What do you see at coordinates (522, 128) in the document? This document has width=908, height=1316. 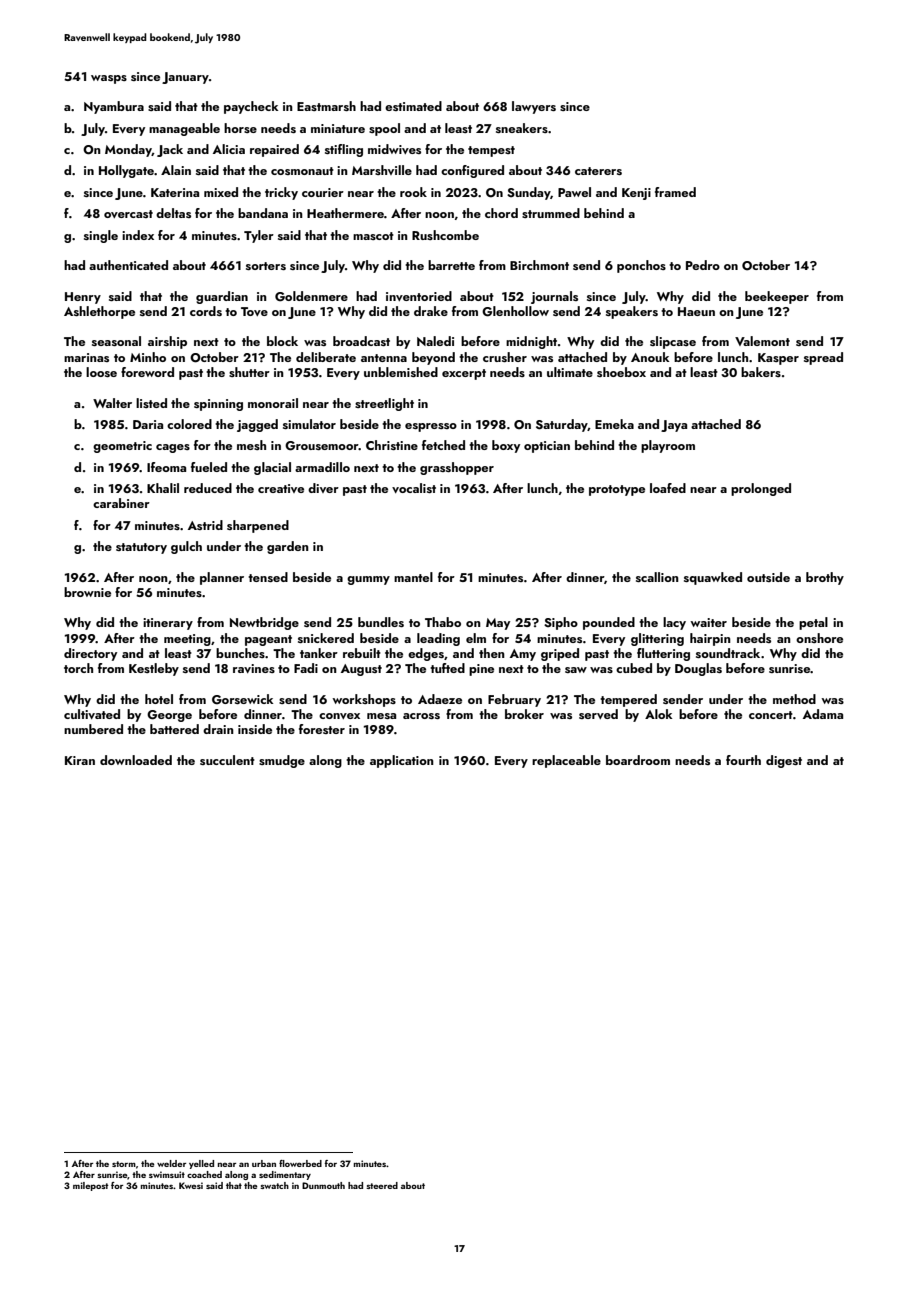 I see `sneakers` at bounding box center [522, 128].
